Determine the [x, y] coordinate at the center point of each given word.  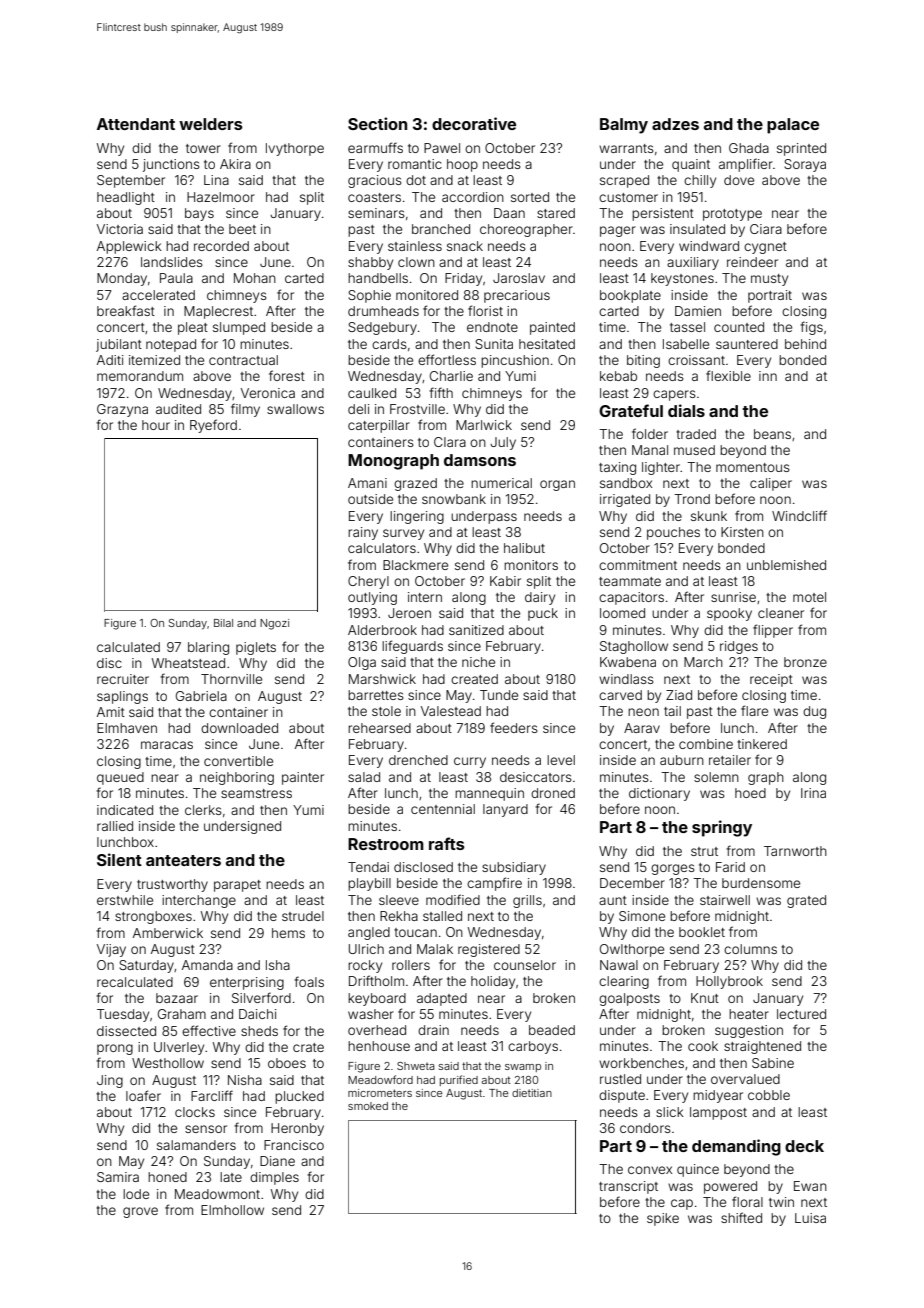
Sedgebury [382, 328]
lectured [801, 1014]
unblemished [786, 565]
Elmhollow [232, 1210]
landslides [172, 262]
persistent [663, 214]
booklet [702, 932]
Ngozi [274, 624]
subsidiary [514, 868]
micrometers [380, 1093]
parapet [237, 886]
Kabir [505, 581]
